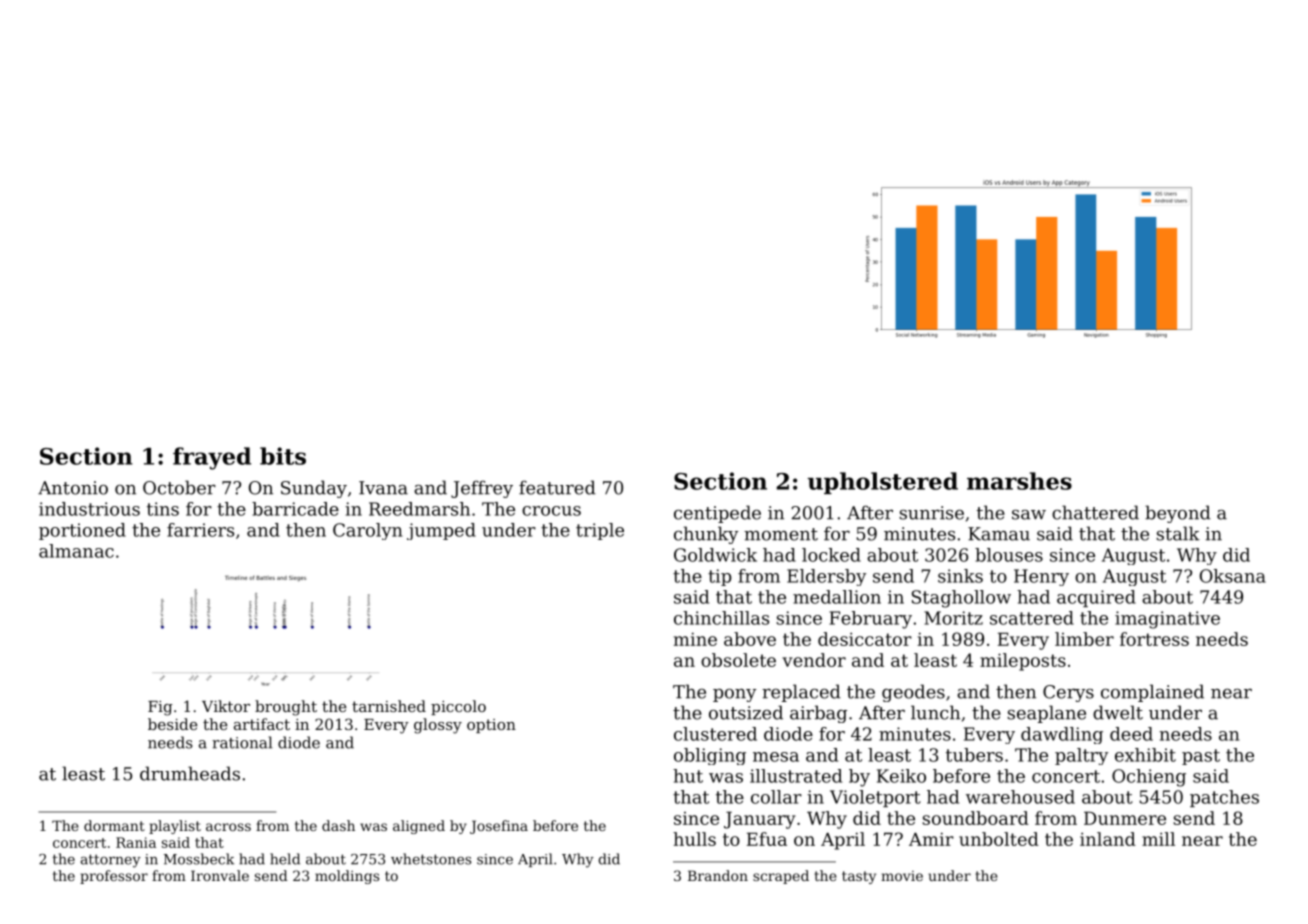 The height and width of the page is (924, 1308). Describe the element at coordinates (901, 776) in the page. I see `Keiko` at that location.
